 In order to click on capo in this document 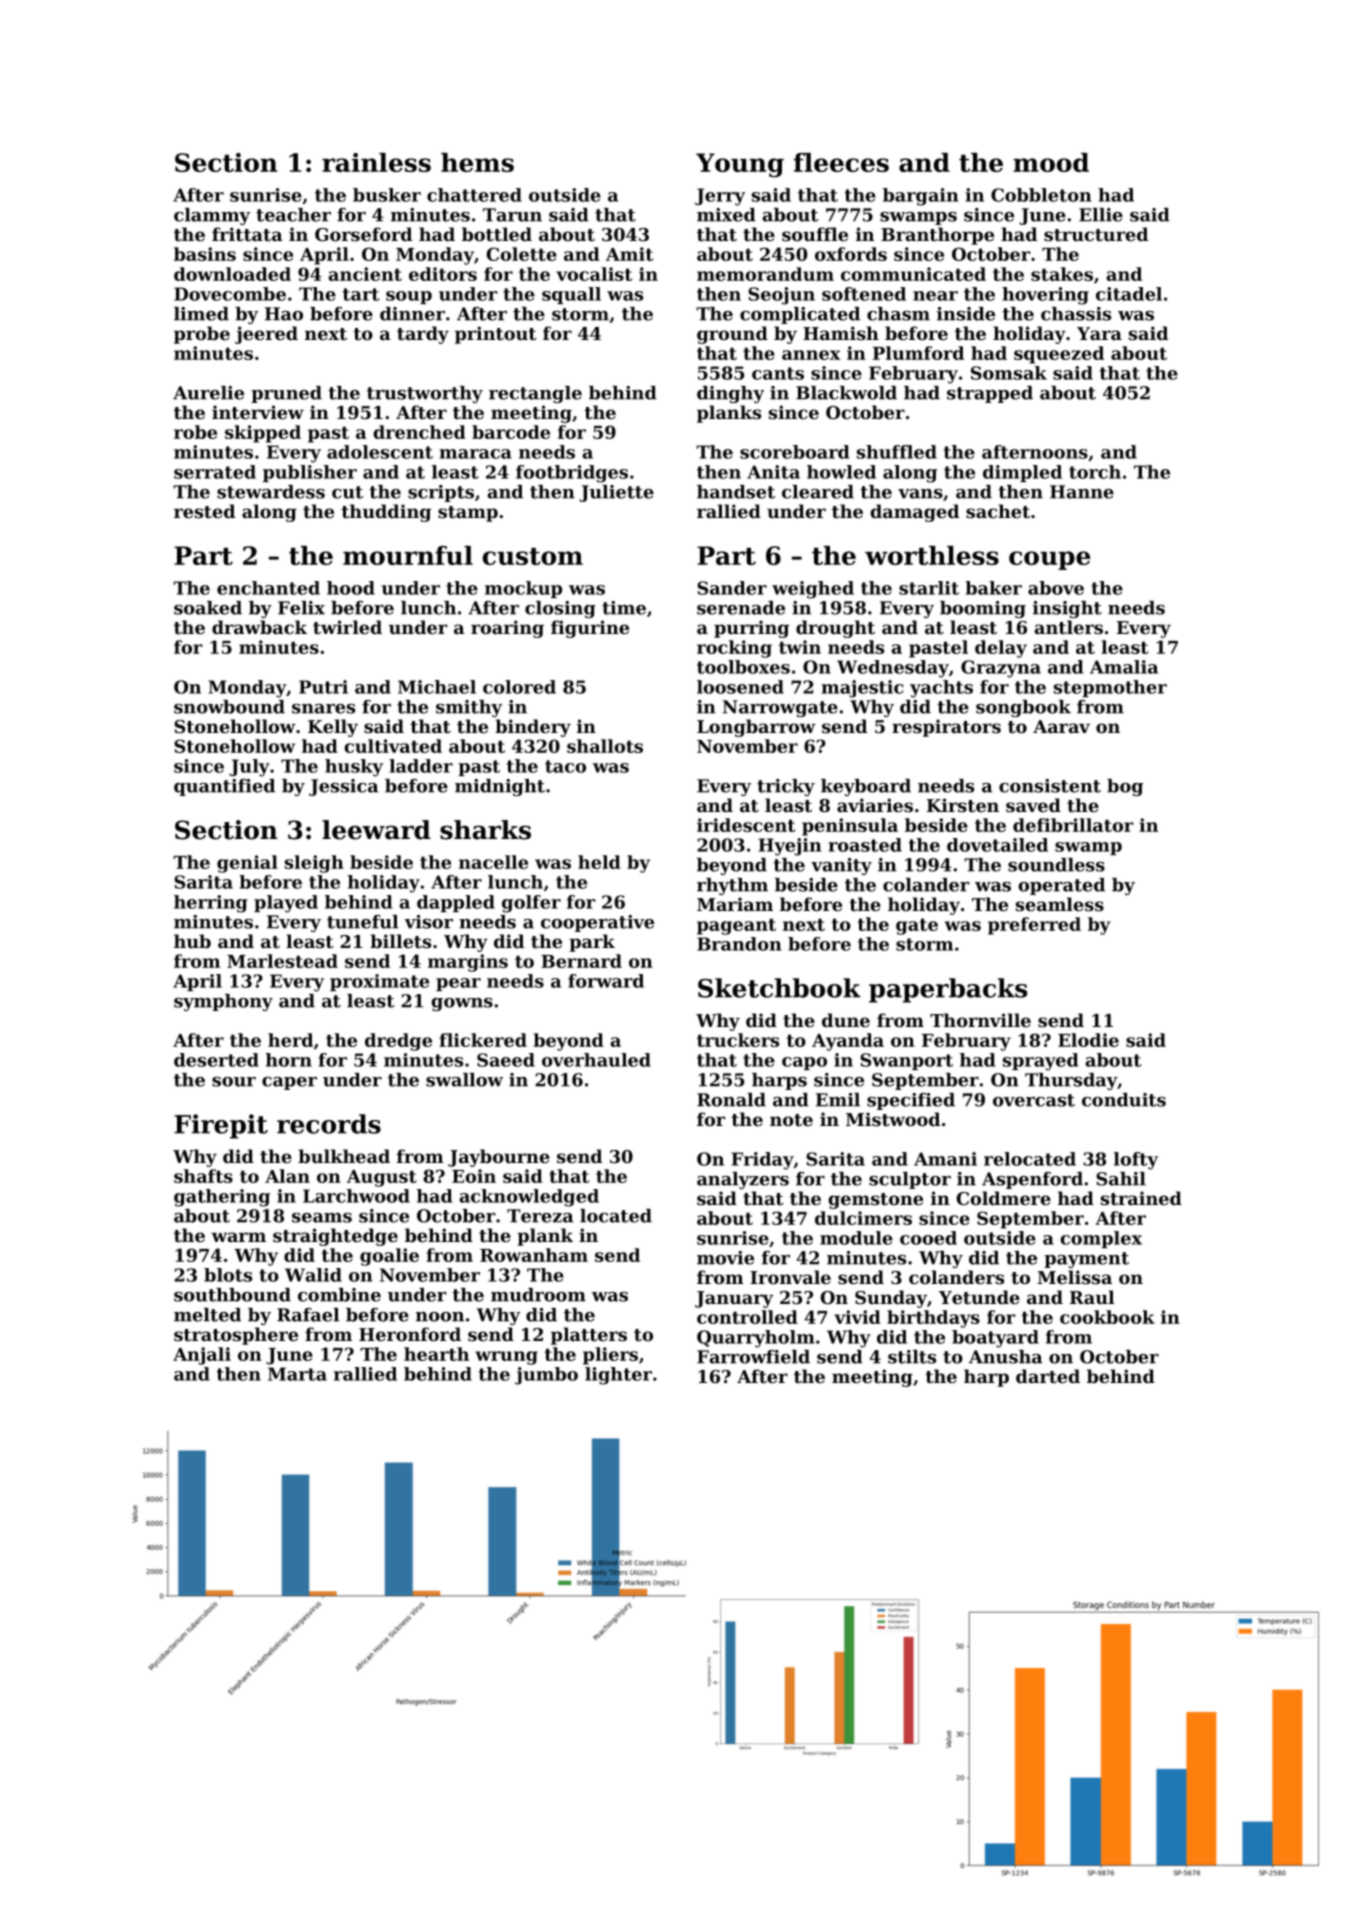, I will do `click(804, 1063)`.
